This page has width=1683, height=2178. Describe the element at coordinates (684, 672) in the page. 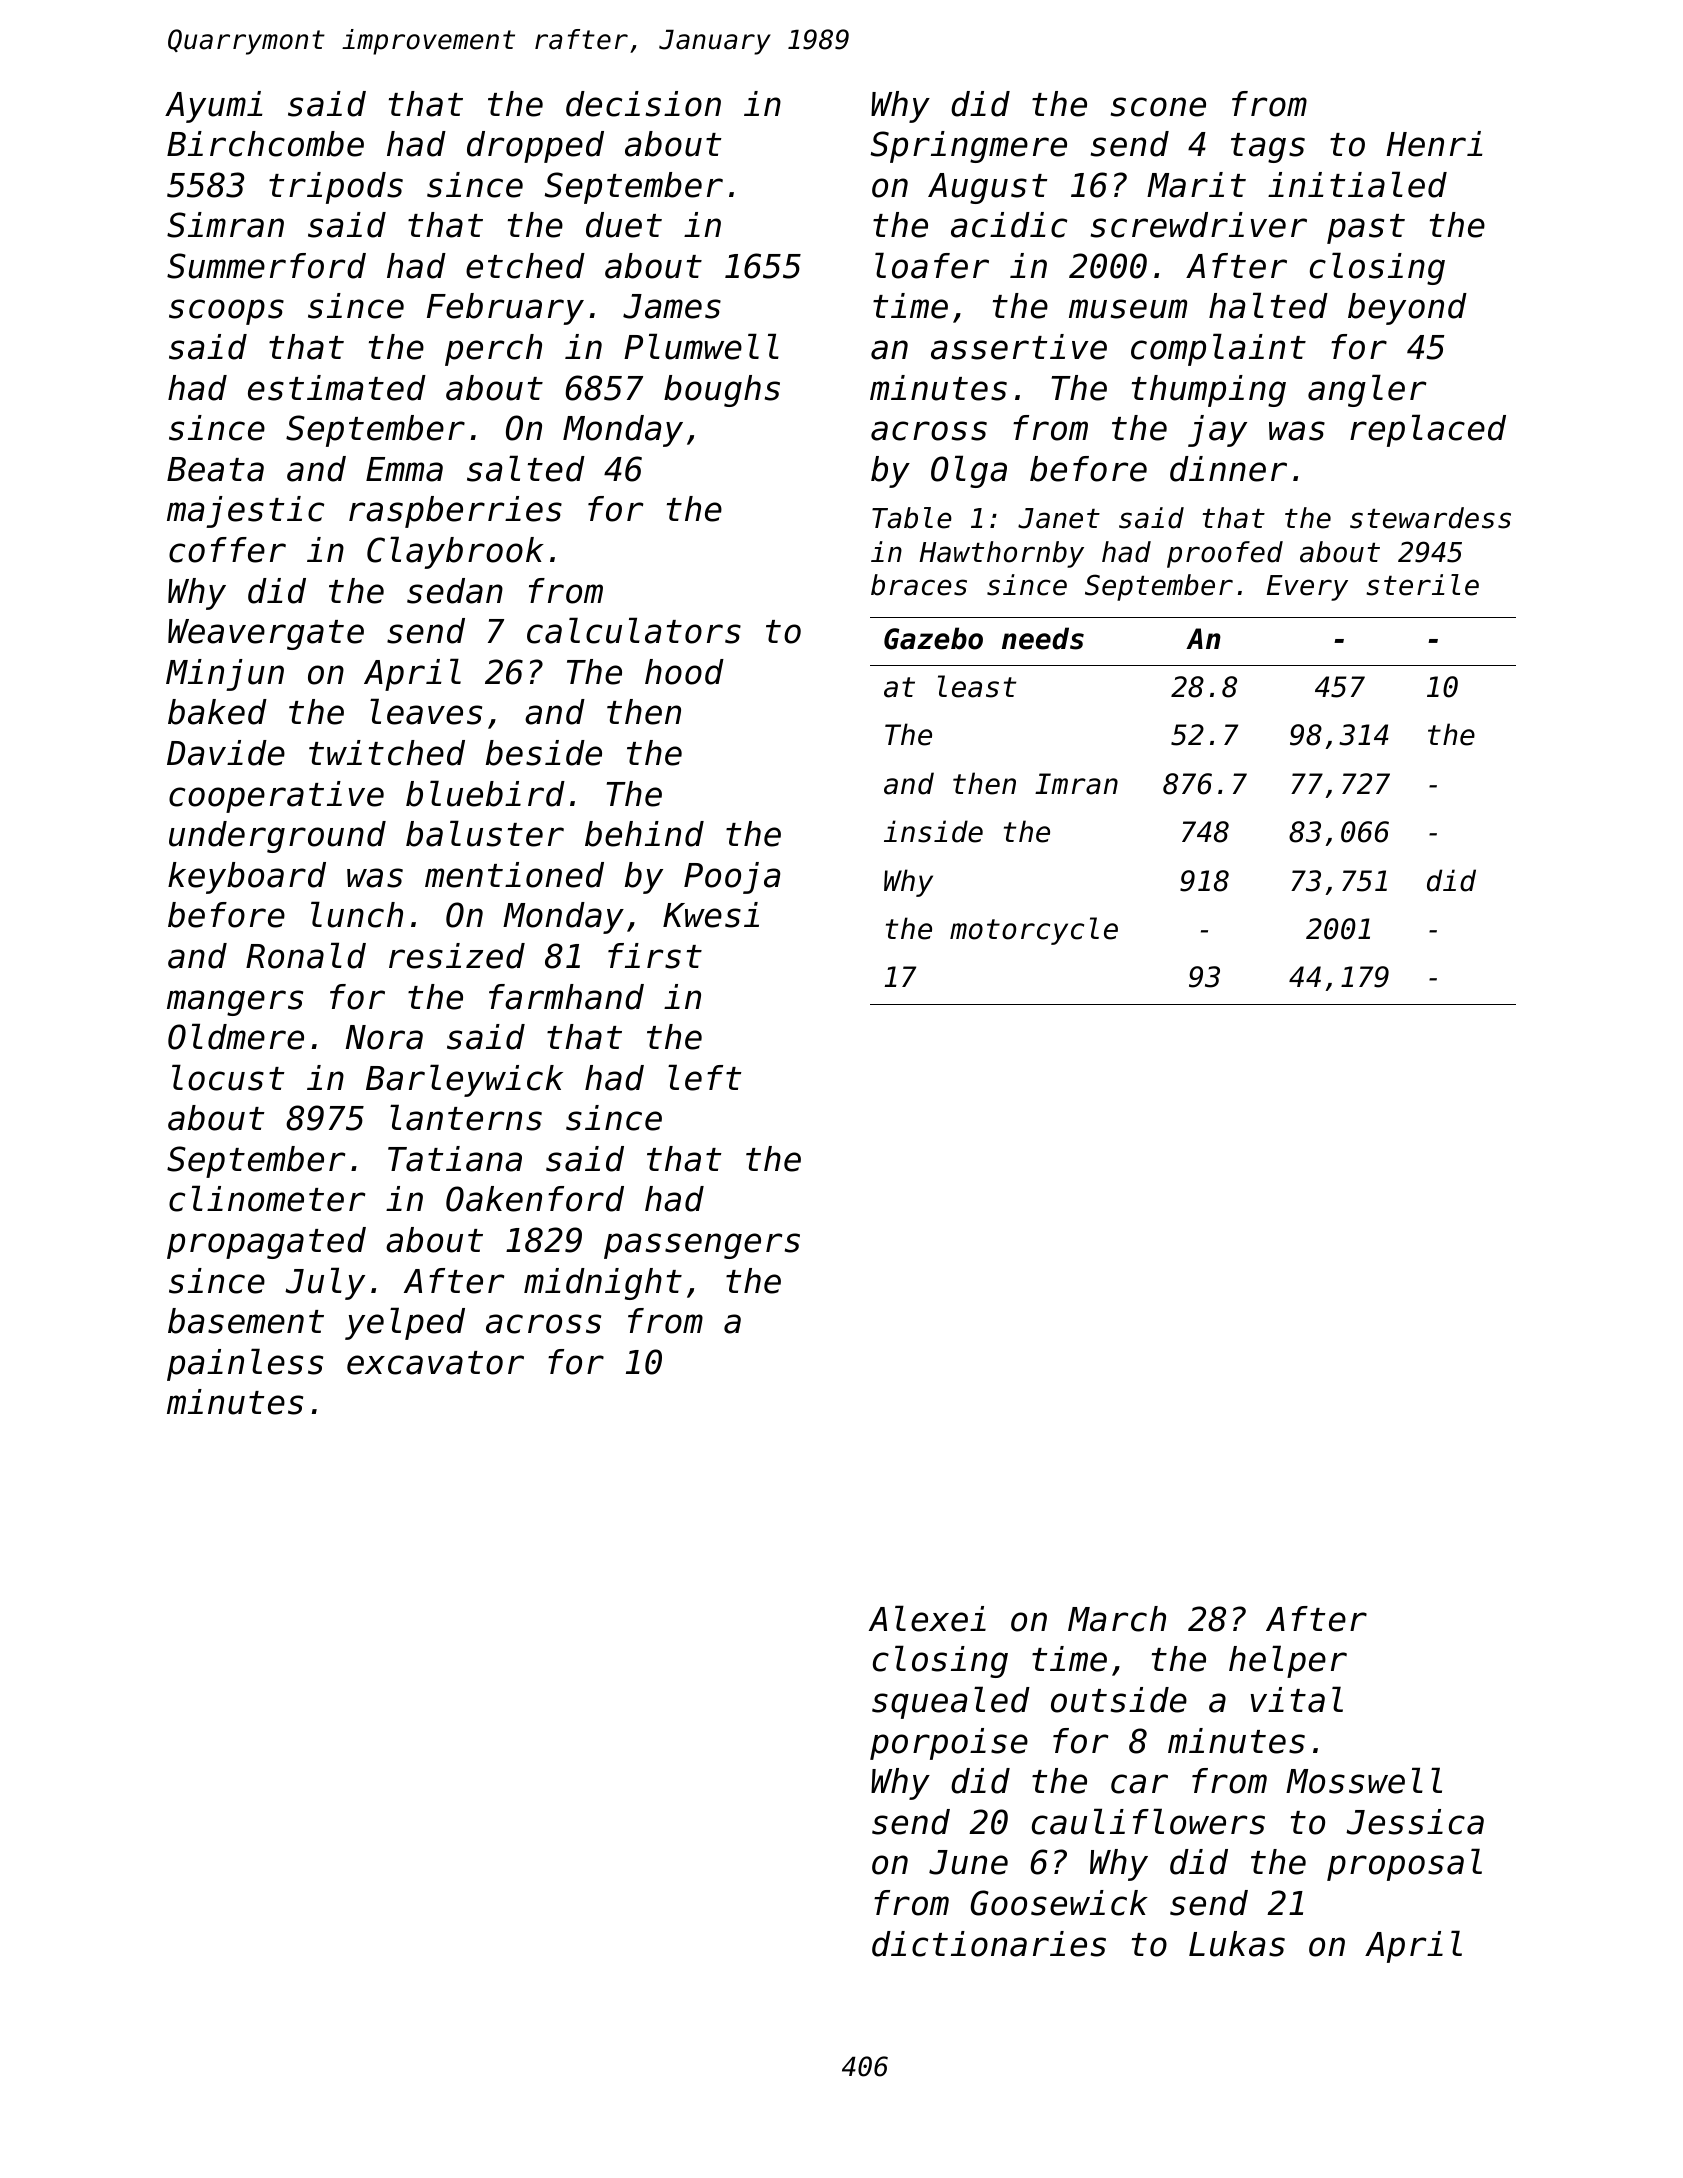

I see `hood` at that location.
